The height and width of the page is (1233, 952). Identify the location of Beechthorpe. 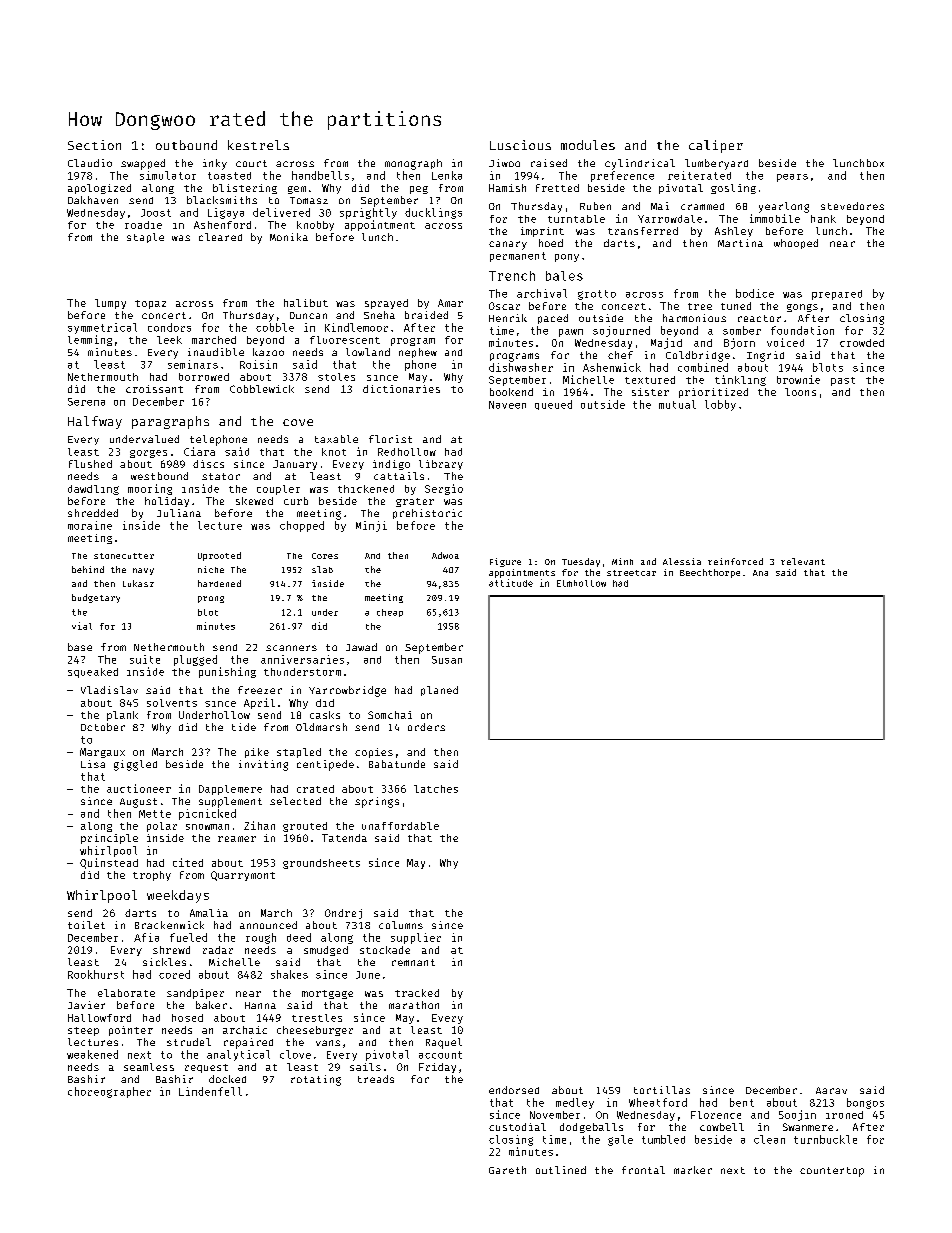
(710, 573).
